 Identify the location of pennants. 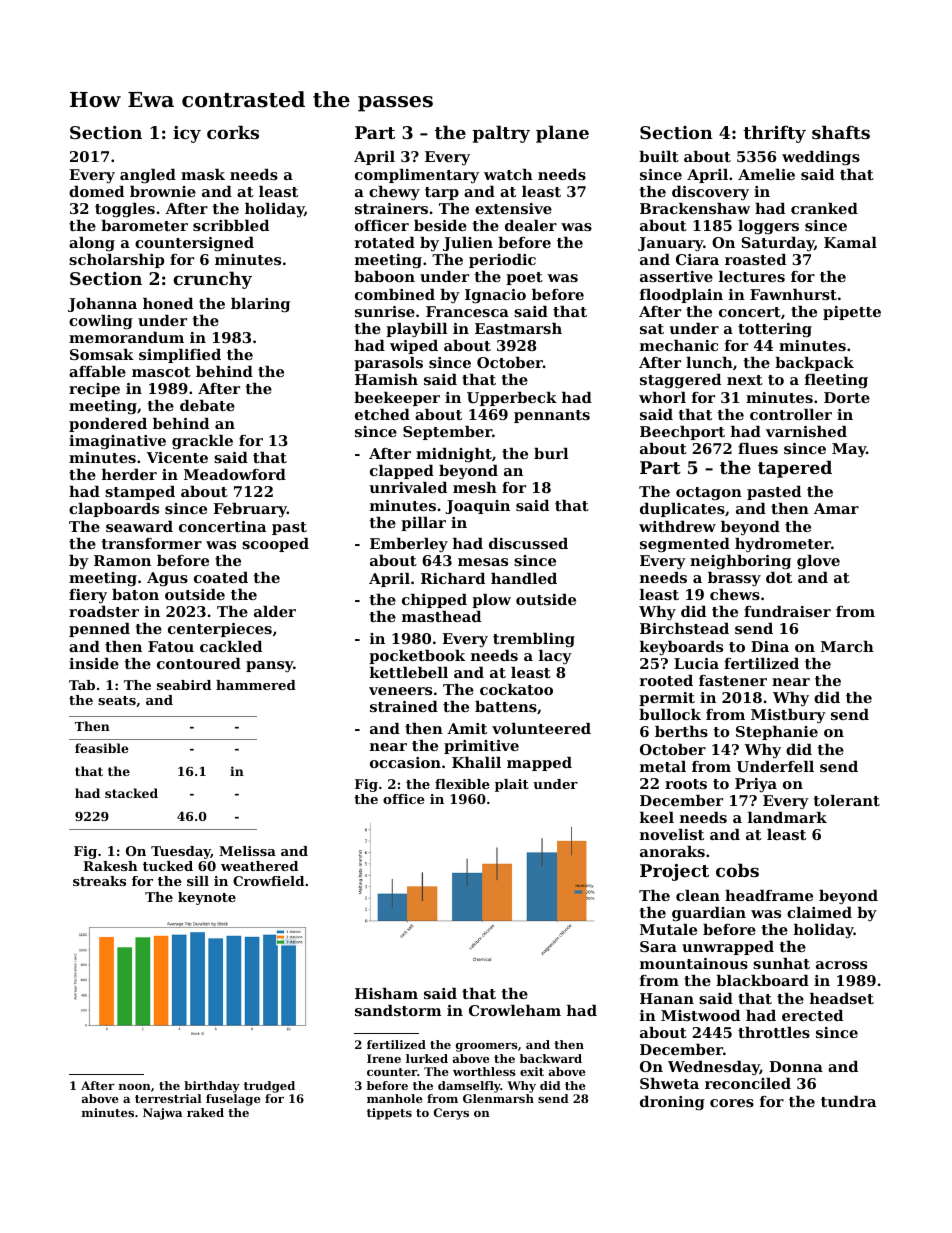
(552, 416).
